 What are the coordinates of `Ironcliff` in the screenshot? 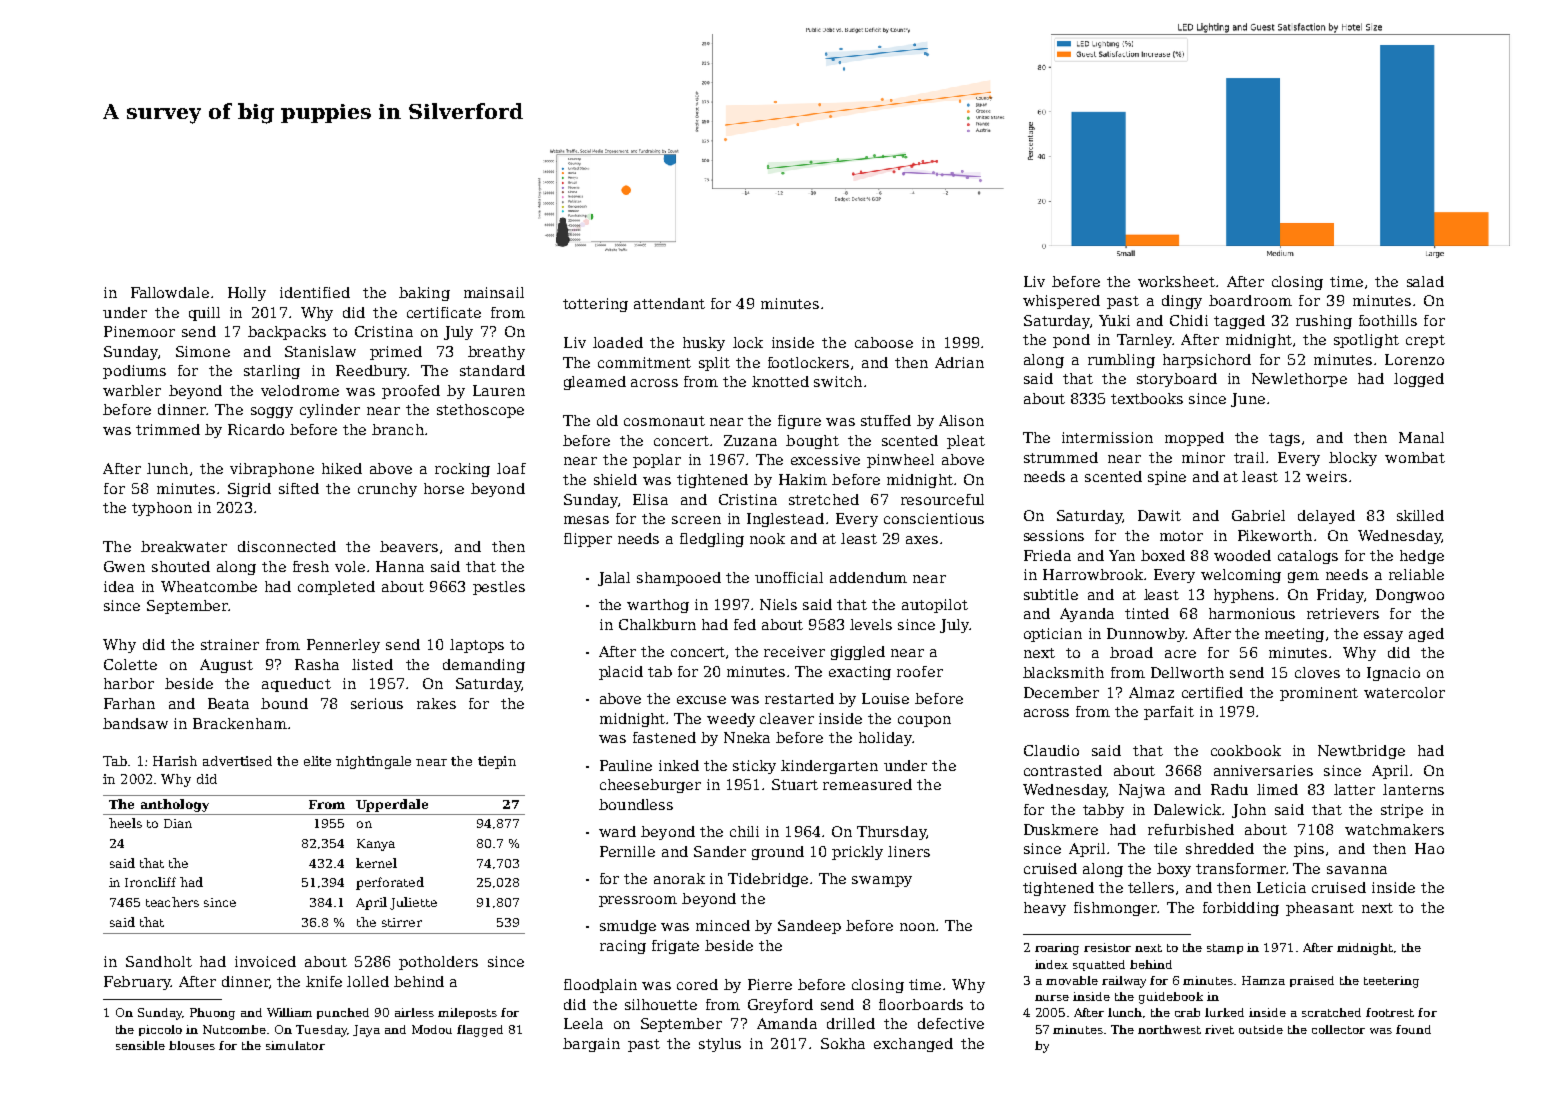 It's located at (150, 882).
